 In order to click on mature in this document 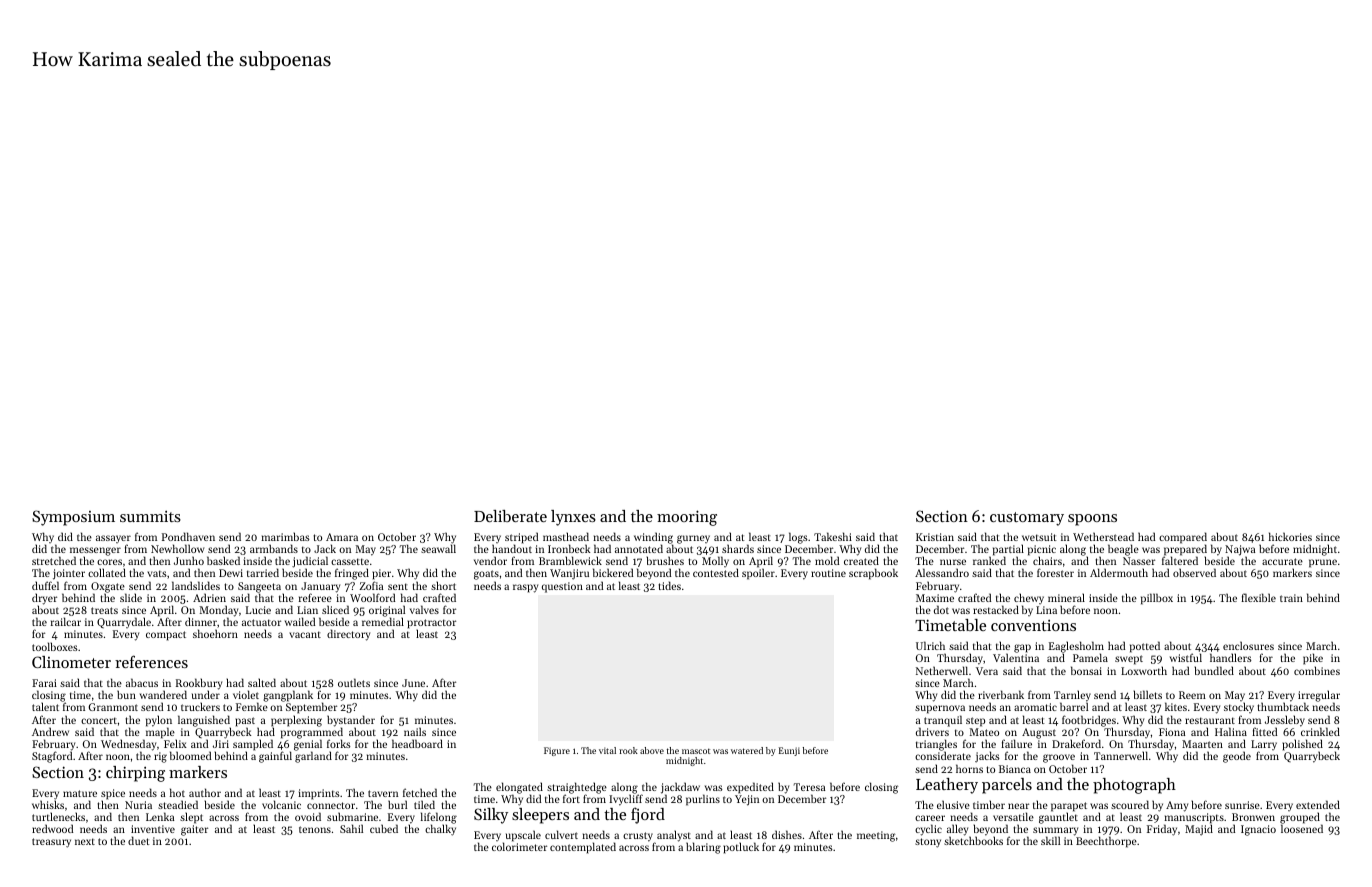, I will do `click(80, 793)`.
